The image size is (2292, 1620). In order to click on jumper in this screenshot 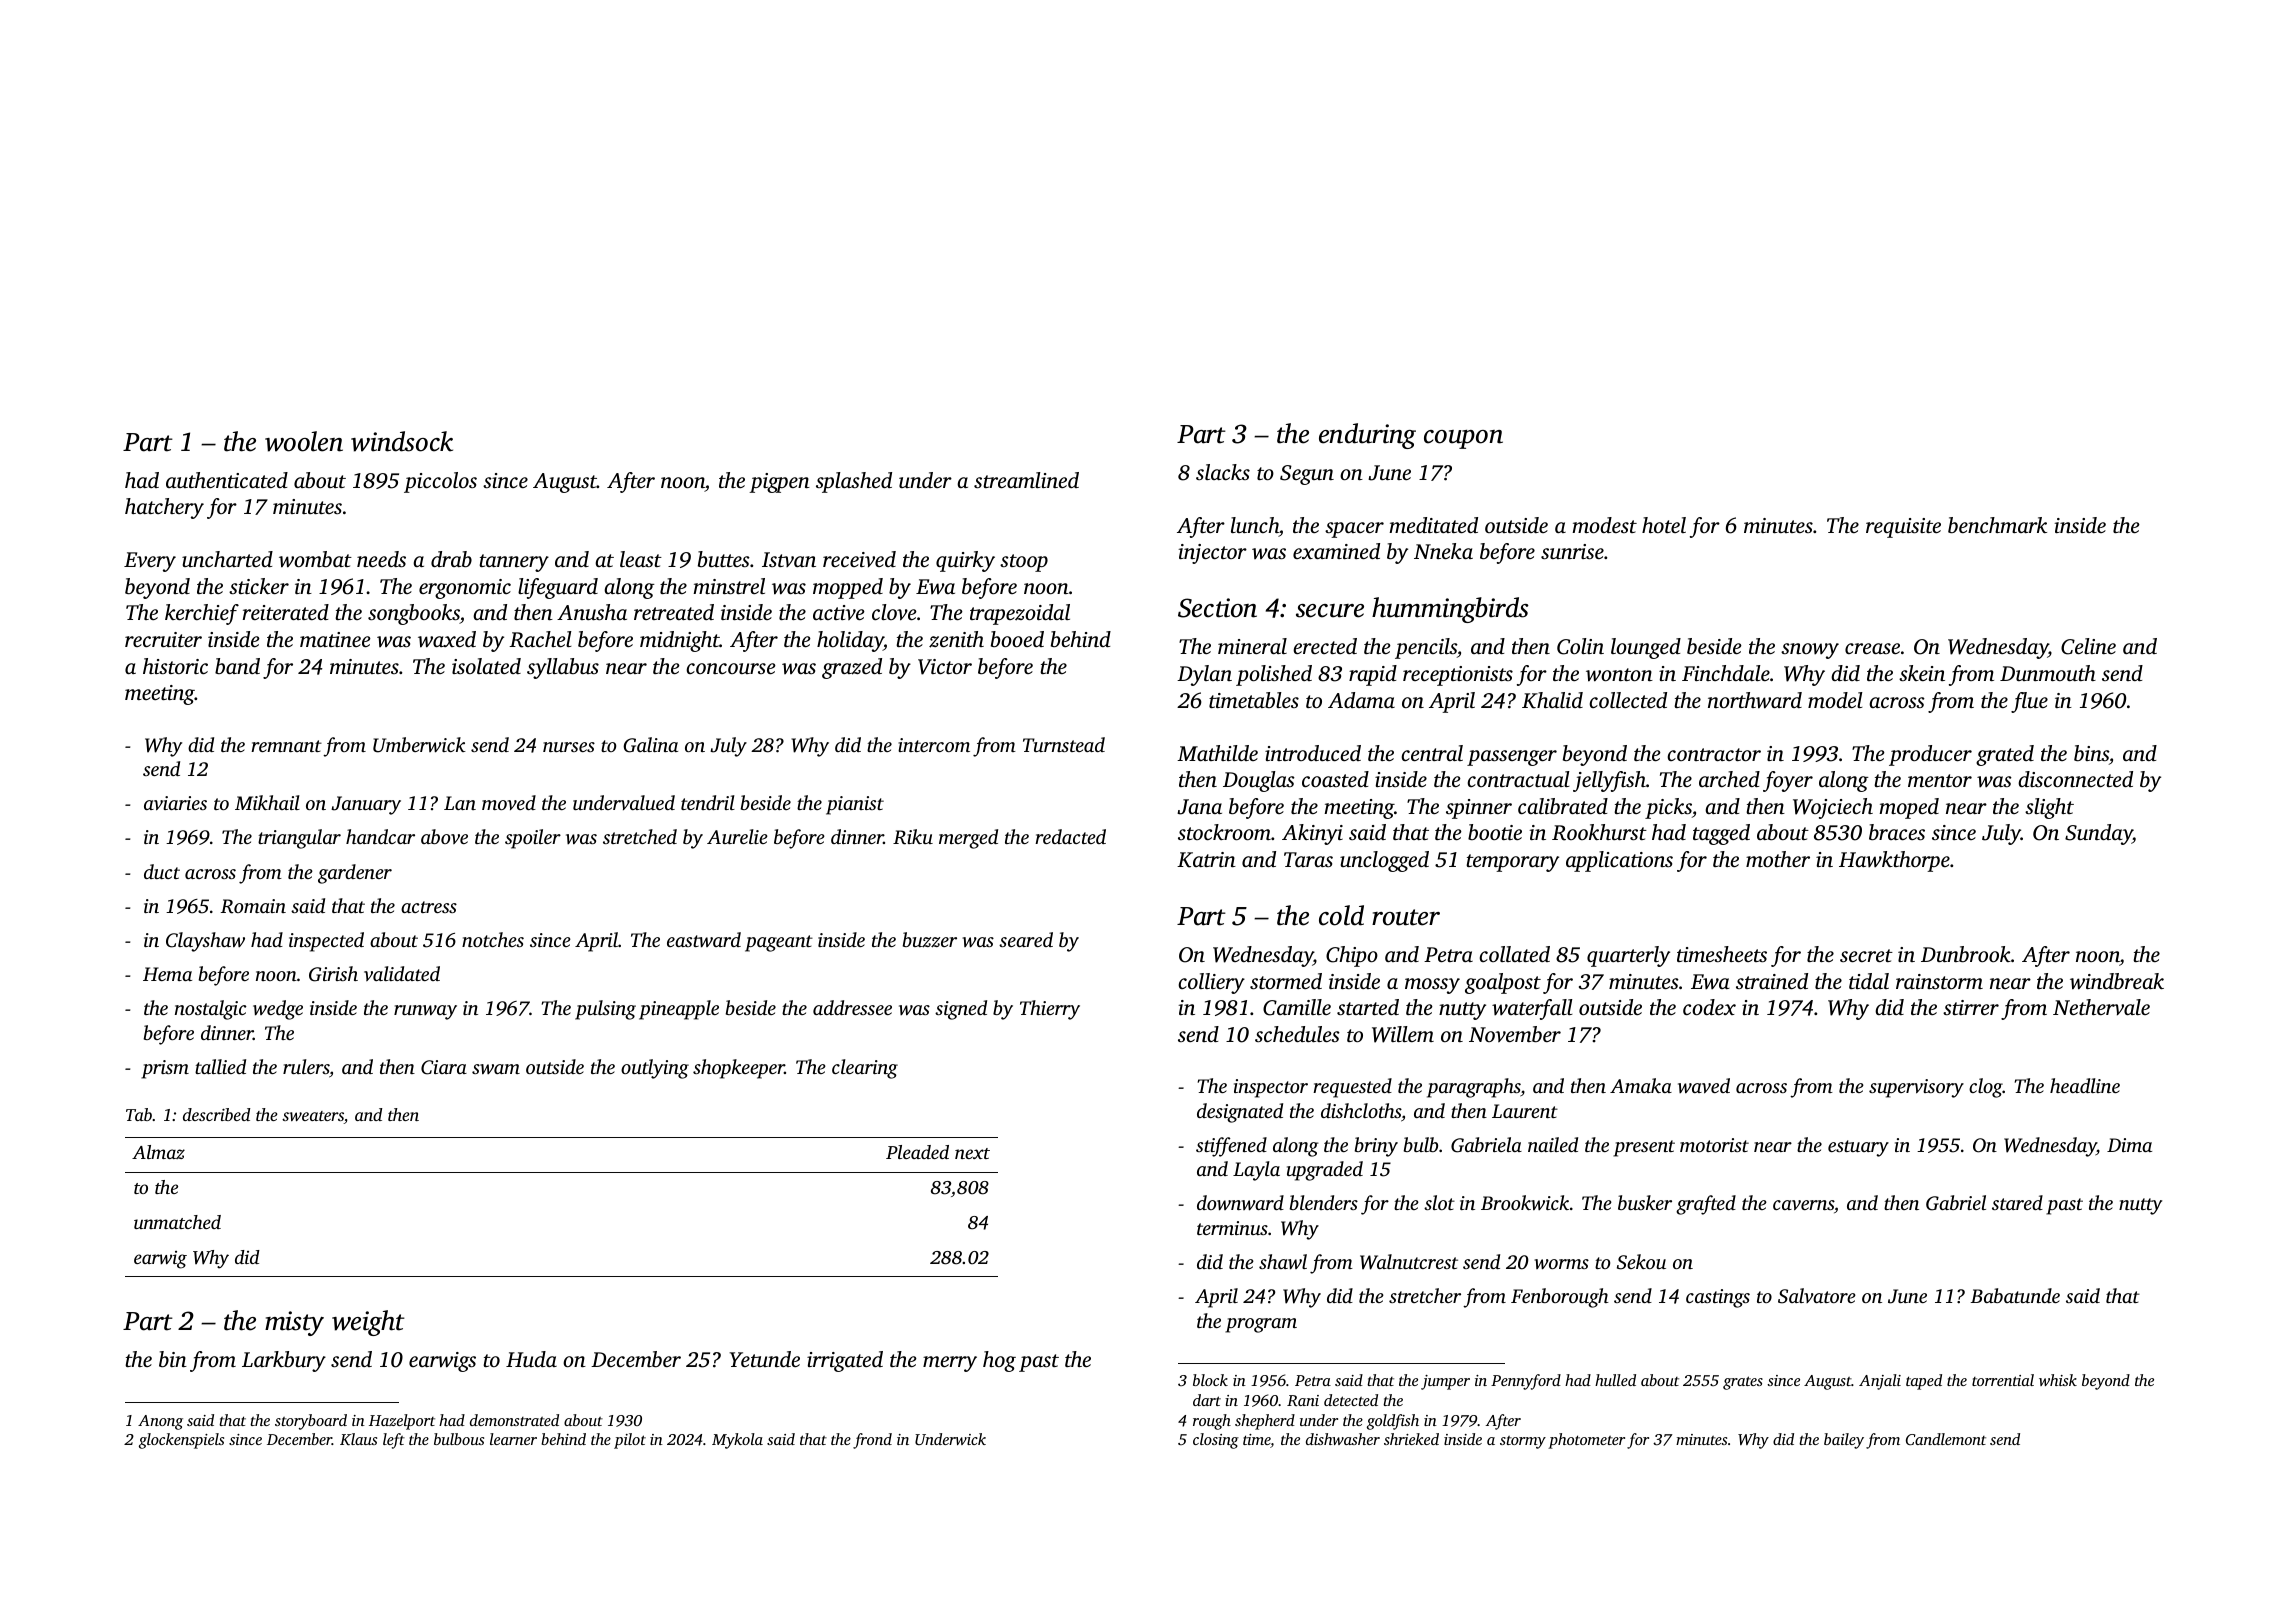, I will do `click(1445, 1382)`.
